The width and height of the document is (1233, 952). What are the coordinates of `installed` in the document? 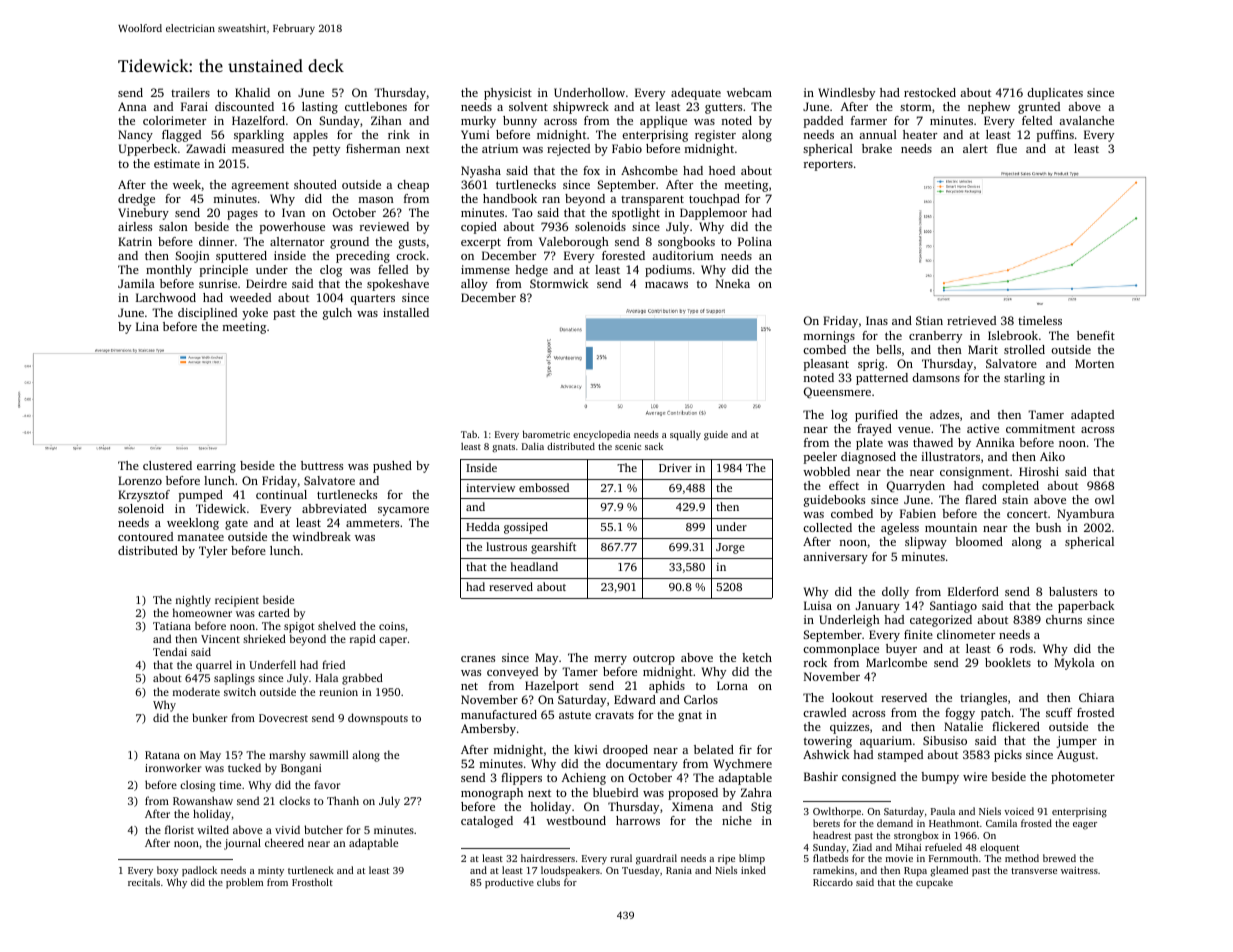 It's located at (406, 312).
